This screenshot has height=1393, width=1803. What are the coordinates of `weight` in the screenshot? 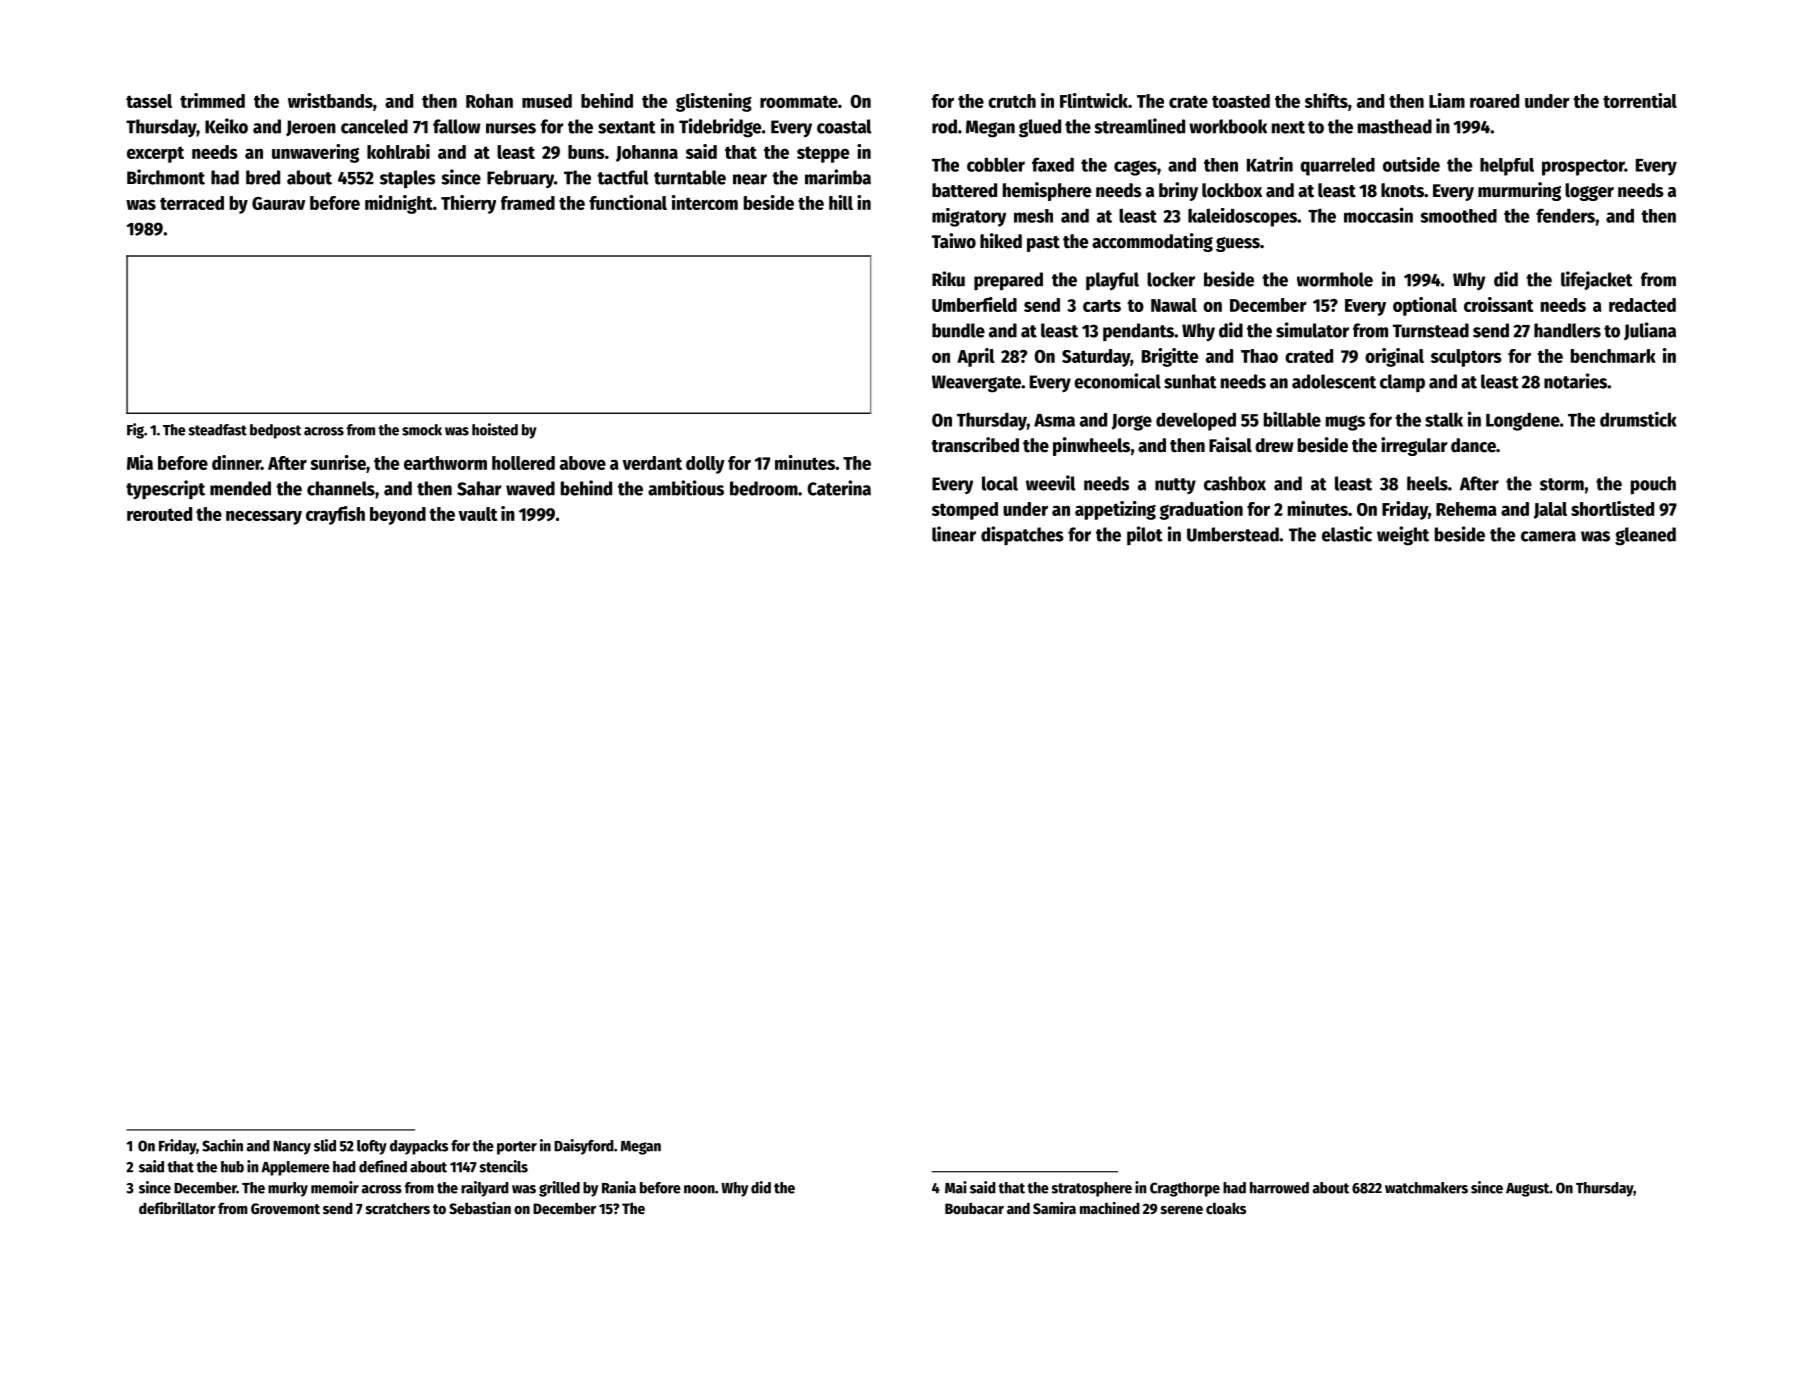 It's located at (1403, 536).
